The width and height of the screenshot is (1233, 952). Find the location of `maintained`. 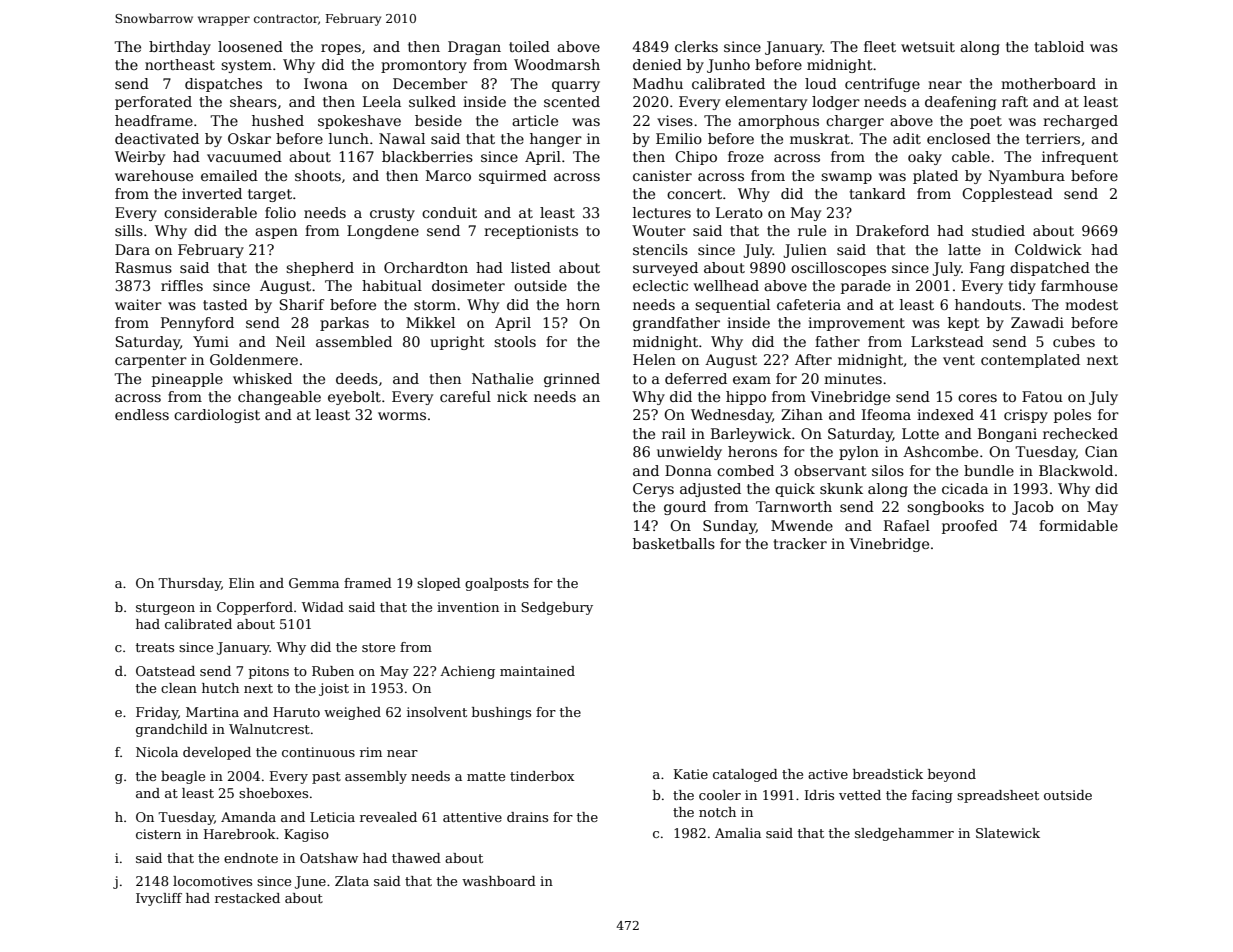

maintained is located at coordinates (537, 671).
